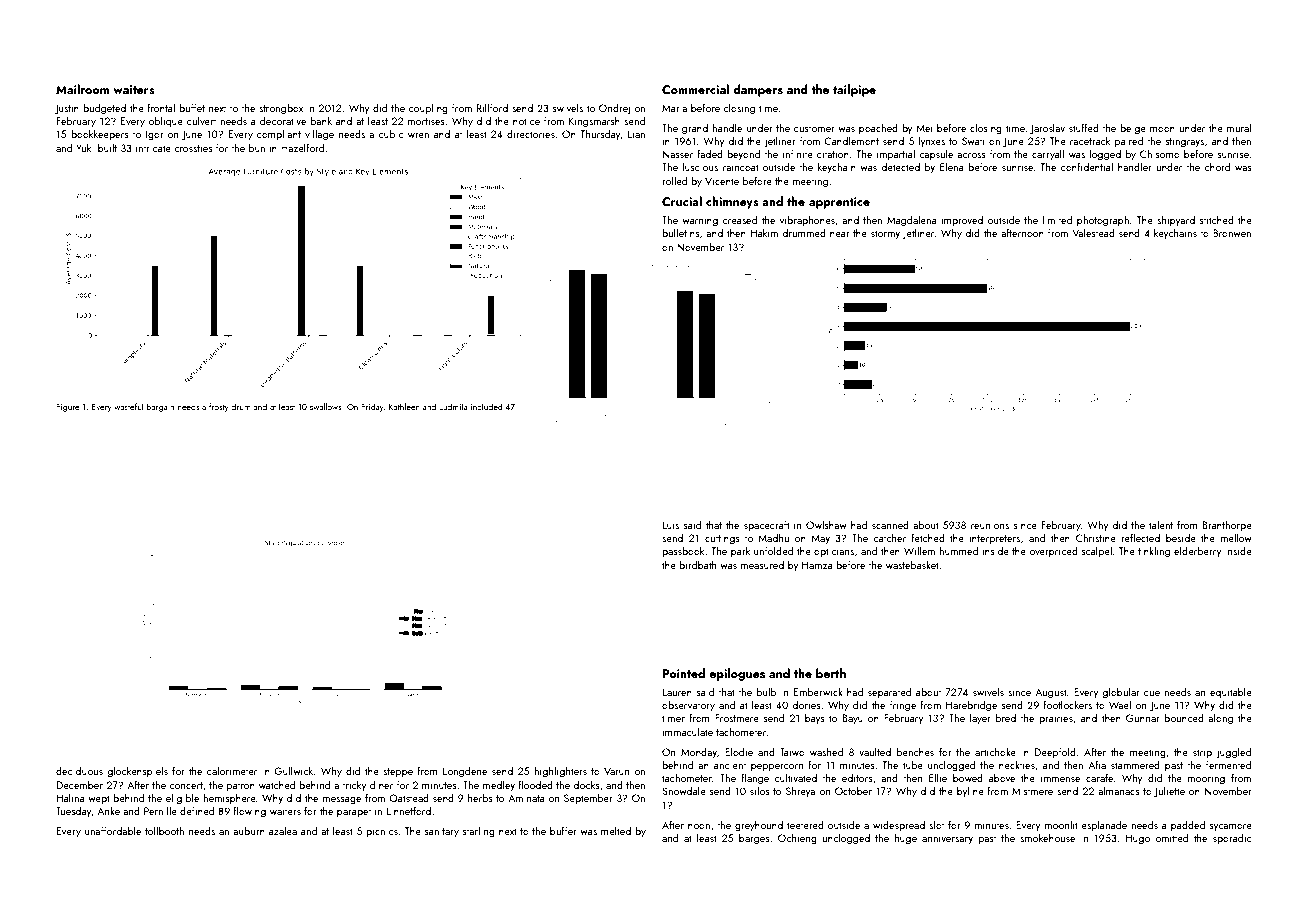 This screenshot has height=924, width=1308. I want to click on tailpipe, so click(854, 90).
